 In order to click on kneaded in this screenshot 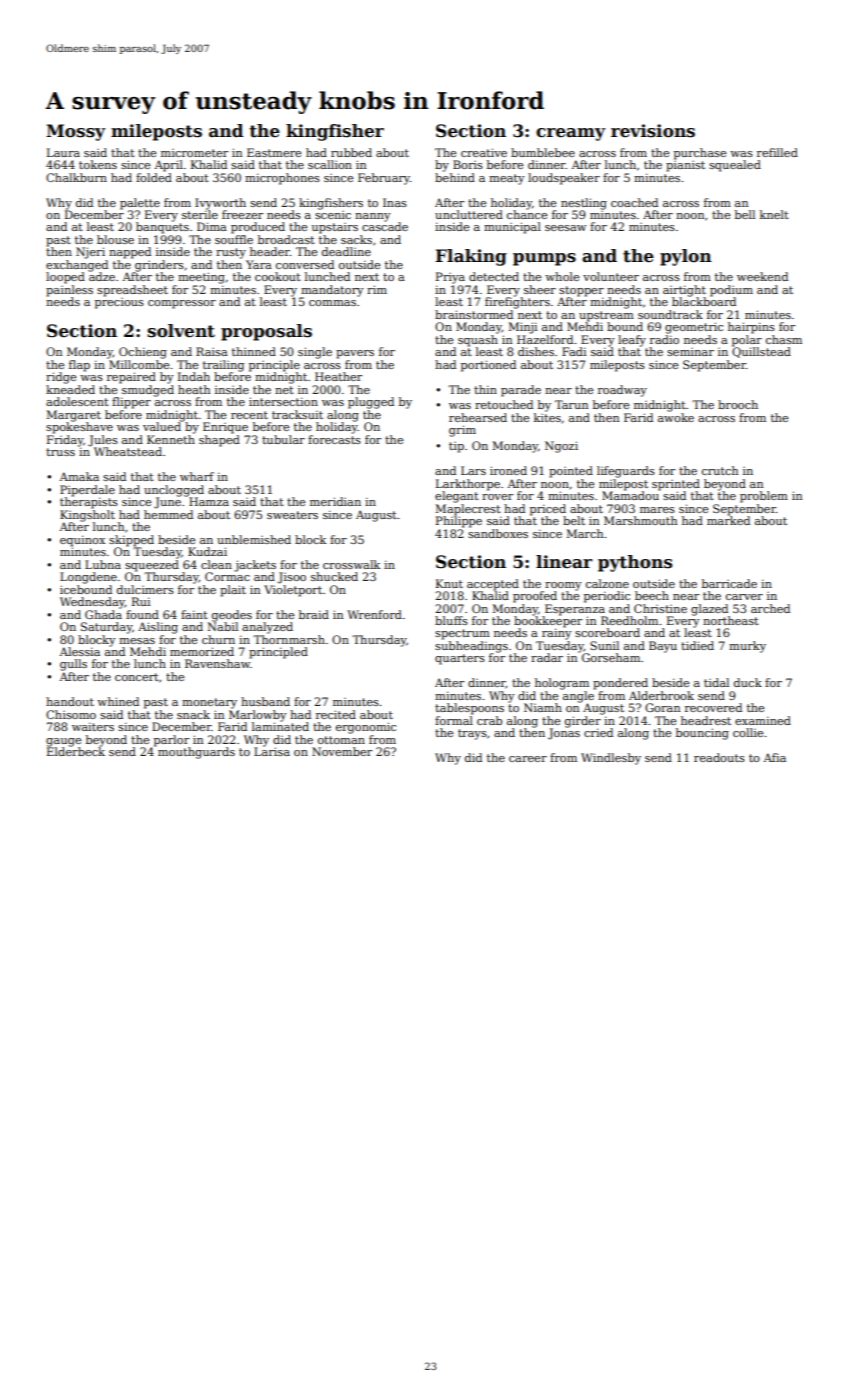, I will do `click(70, 389)`.
